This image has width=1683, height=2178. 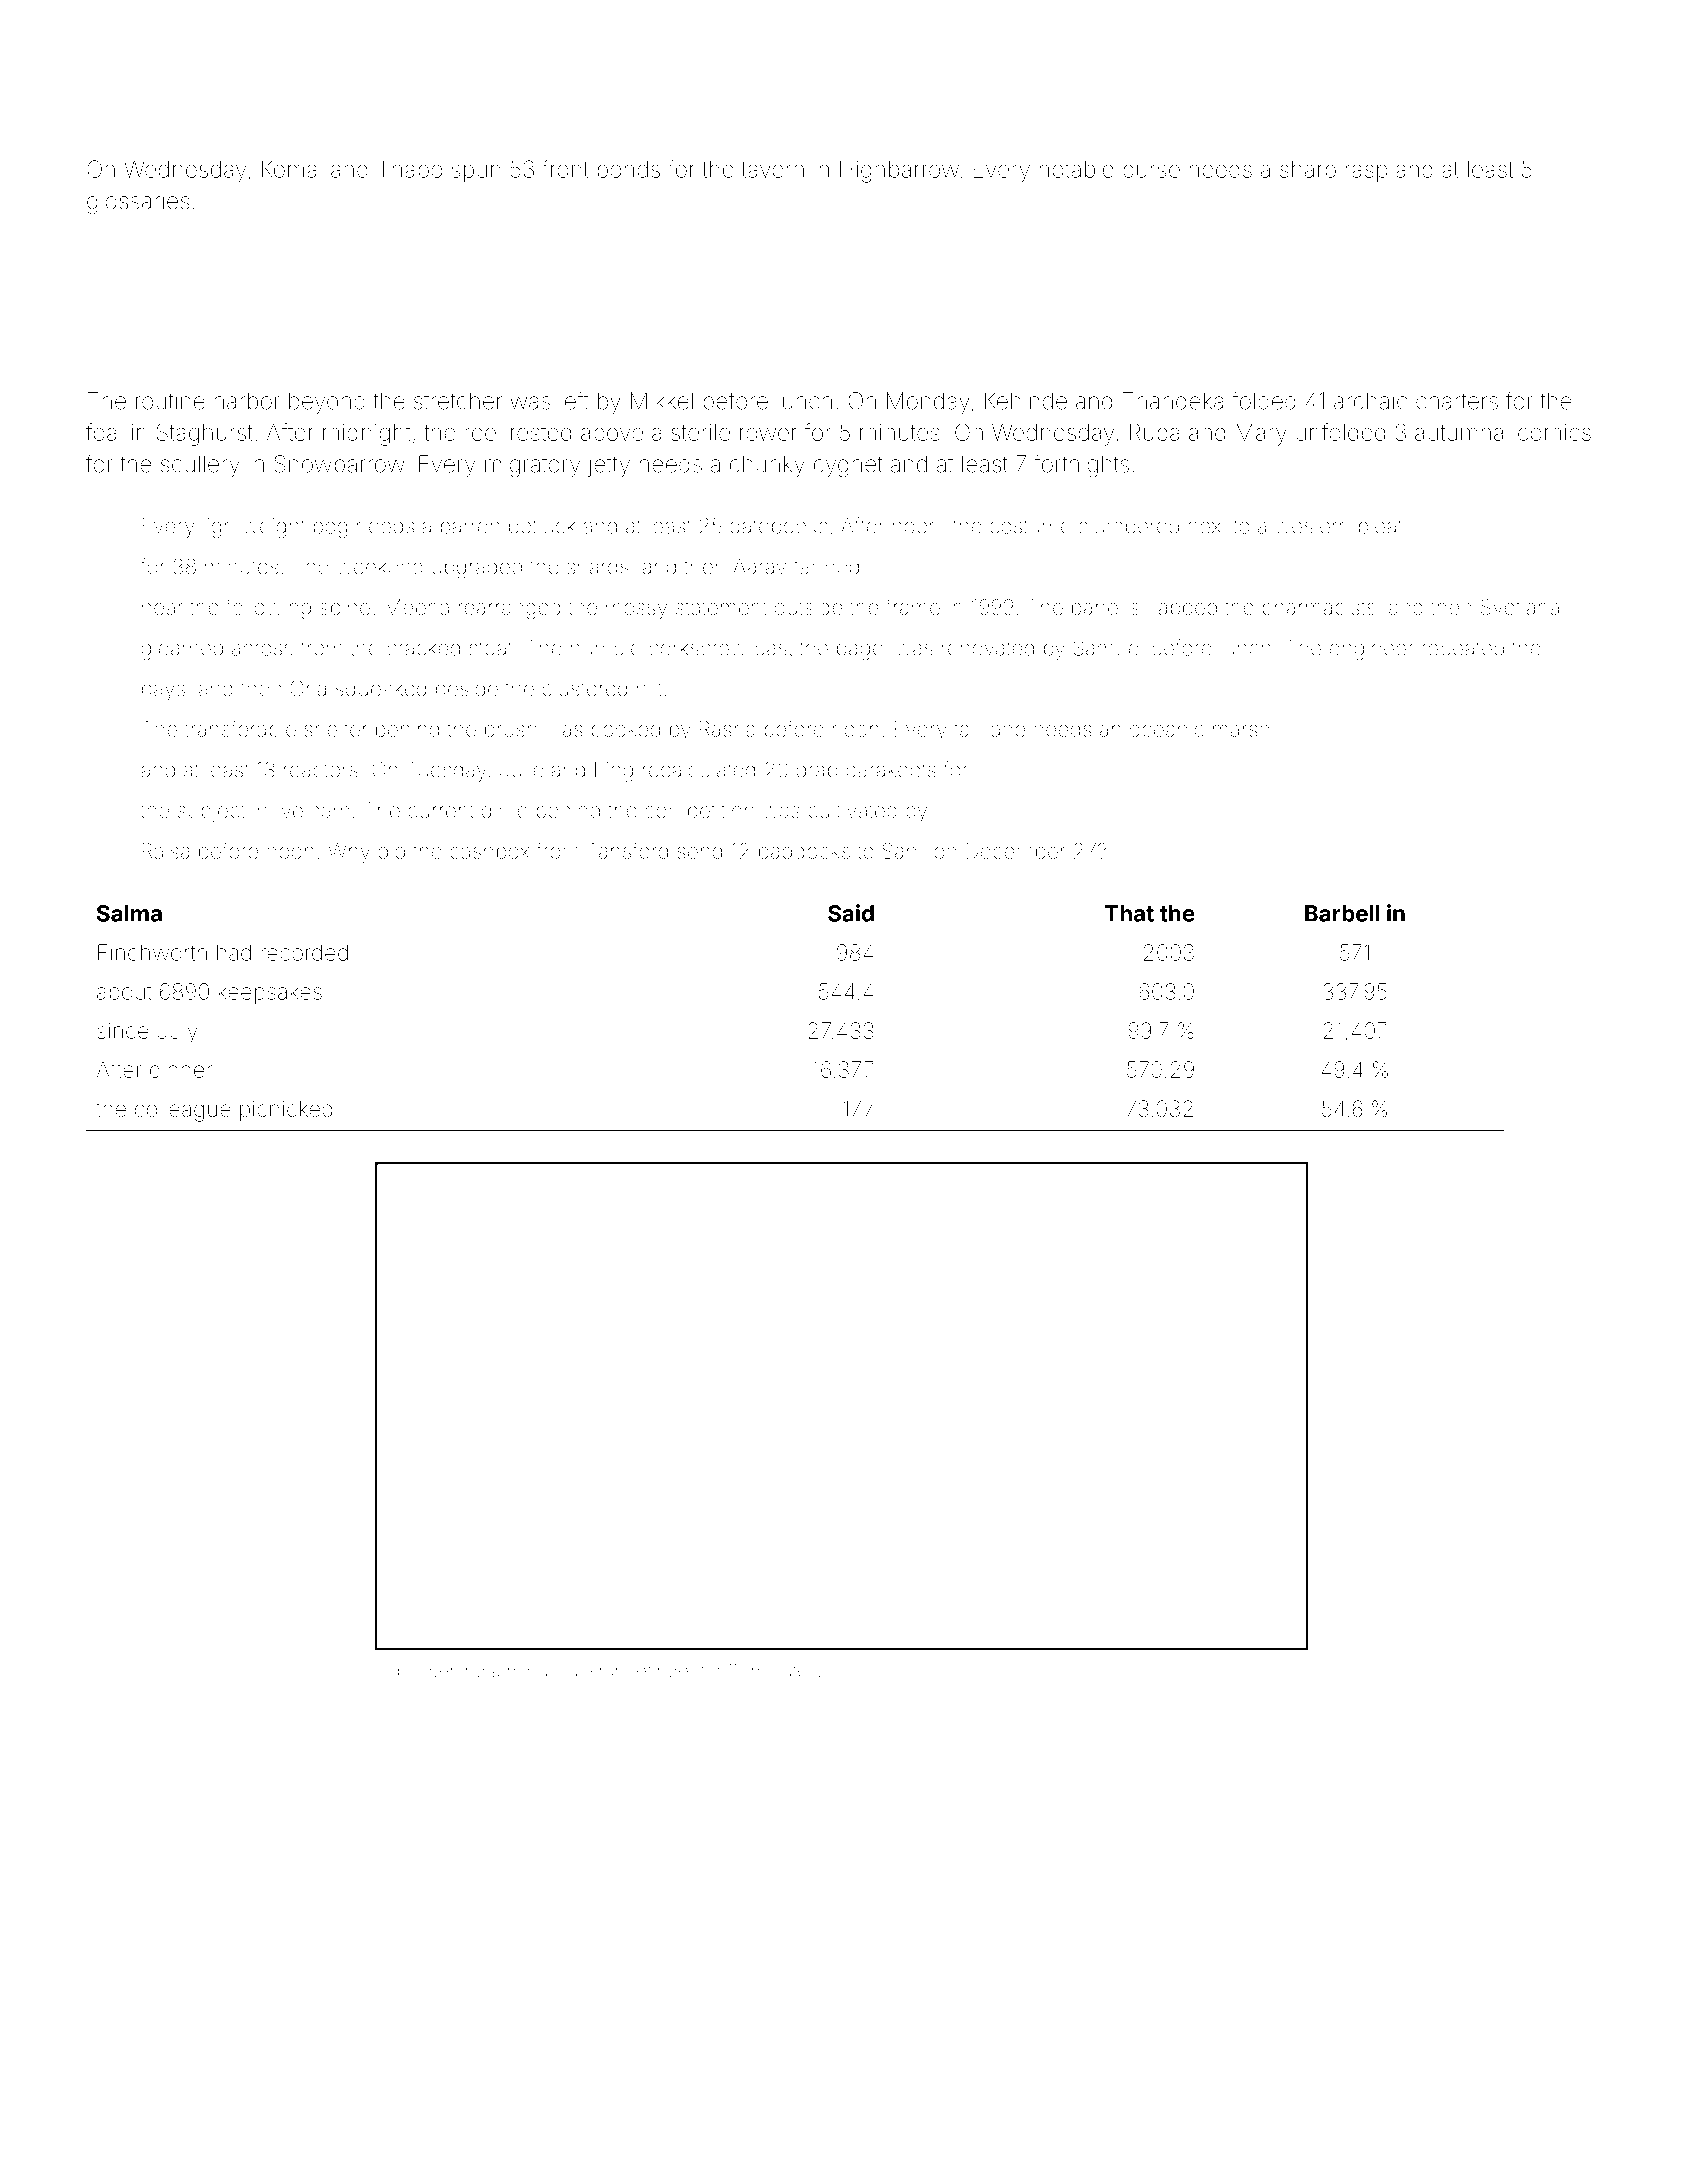 What do you see at coordinates (286, 1111) in the image?
I see `picnicked` at bounding box center [286, 1111].
